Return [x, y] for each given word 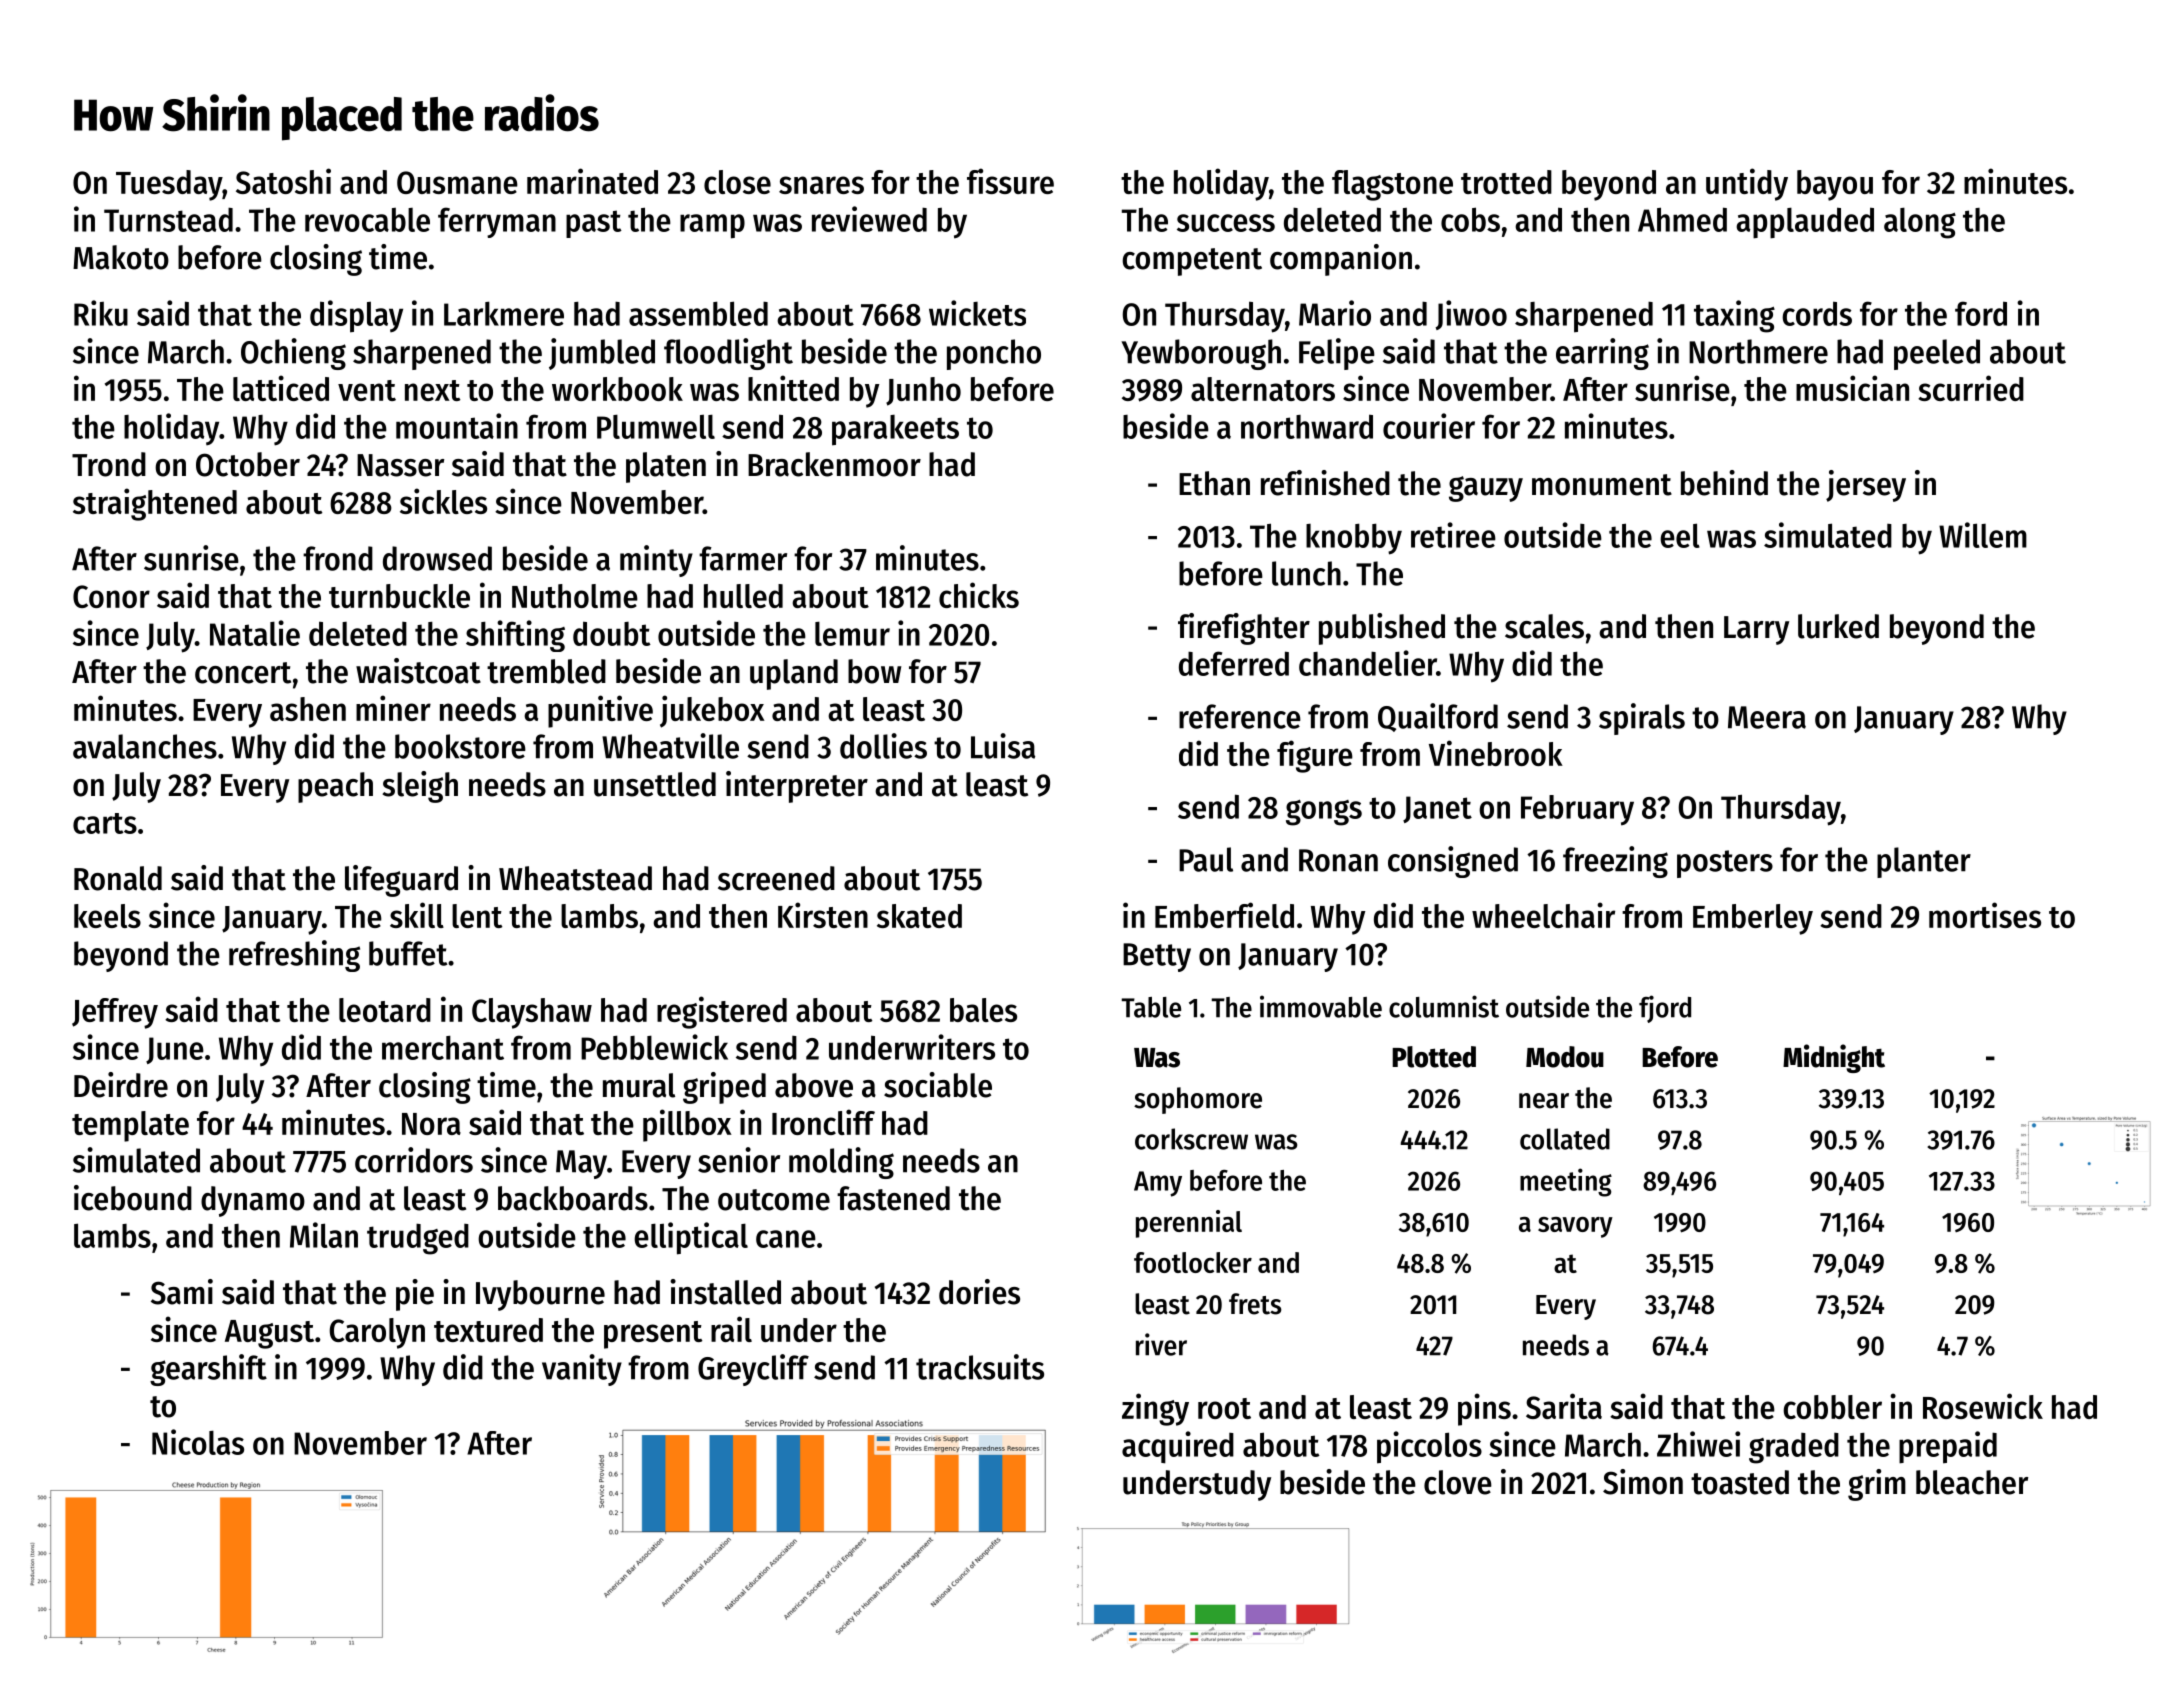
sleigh [420, 787]
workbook [617, 389]
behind [1724, 483]
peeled [1937, 354]
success [1226, 223]
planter [1924, 862]
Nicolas [198, 1442]
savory [1575, 1227]
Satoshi [283, 181]
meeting [1566, 1182]
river [1161, 1344]
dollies [883, 746]
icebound [133, 1198]
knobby [1354, 539]
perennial [1189, 1224]
